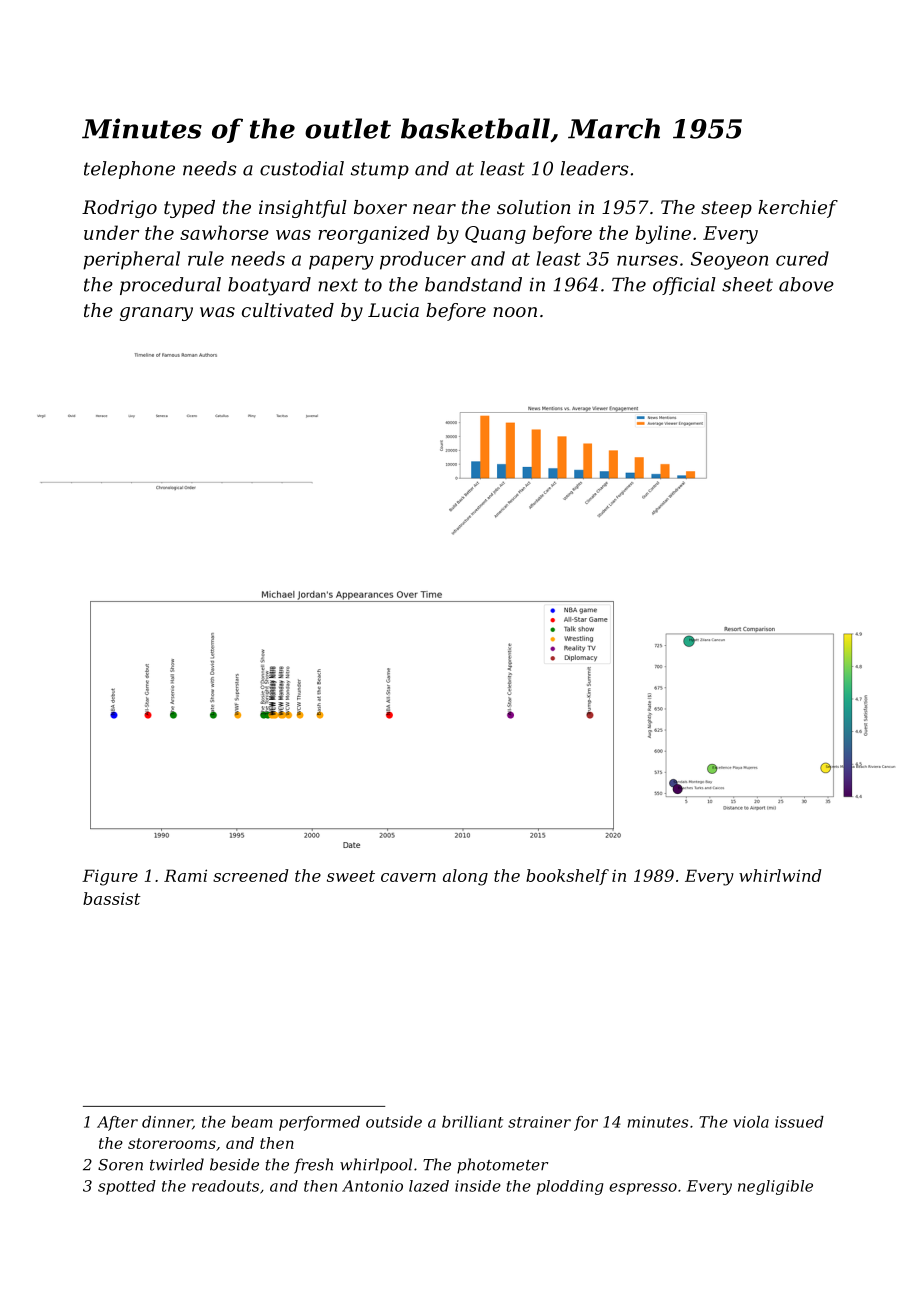  What do you see at coordinates (302, 168) in the screenshot?
I see `custodial` at bounding box center [302, 168].
